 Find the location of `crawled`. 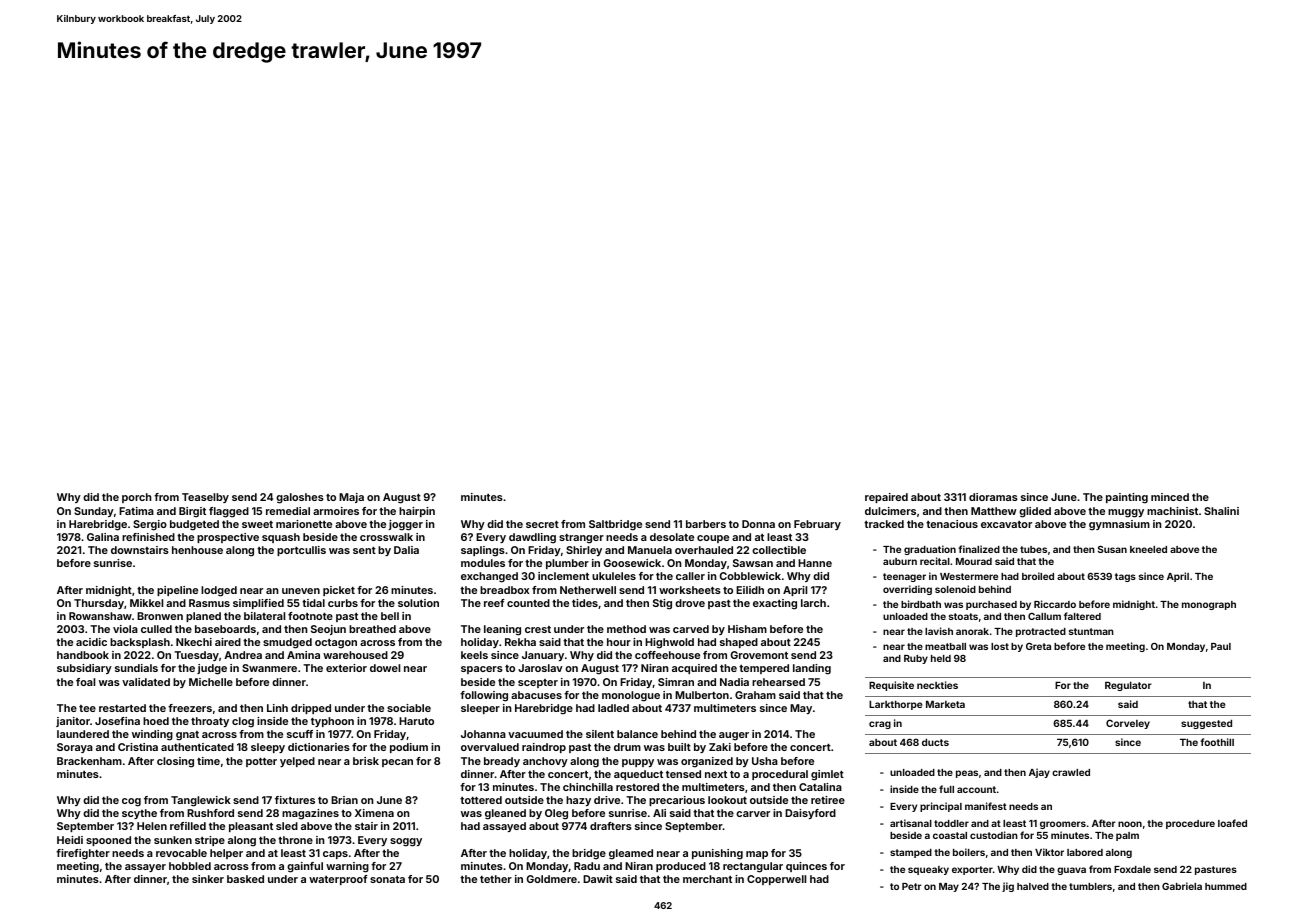

crawled is located at coordinates (1071, 772).
